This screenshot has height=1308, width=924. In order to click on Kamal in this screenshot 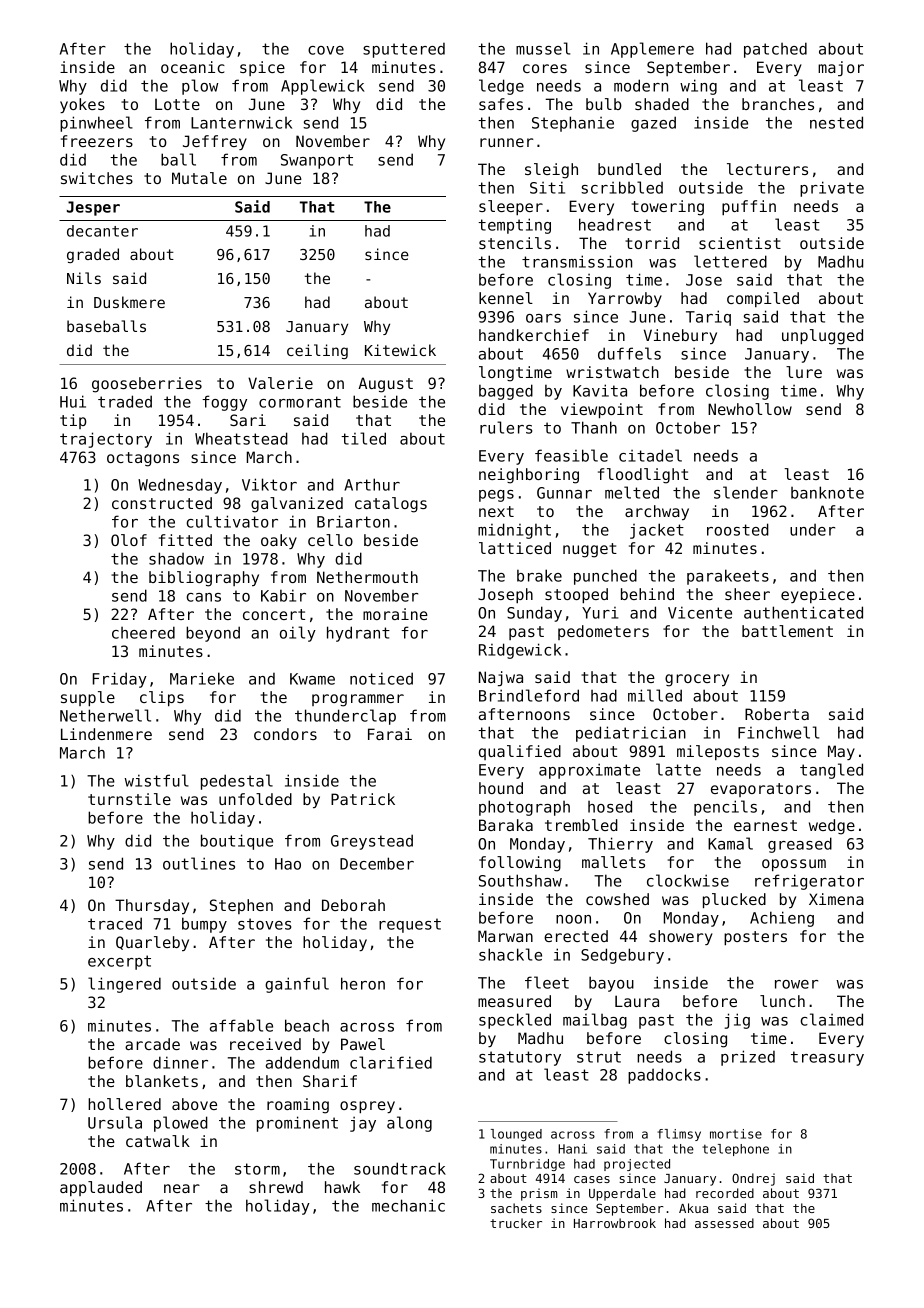, I will do `click(730, 843)`.
